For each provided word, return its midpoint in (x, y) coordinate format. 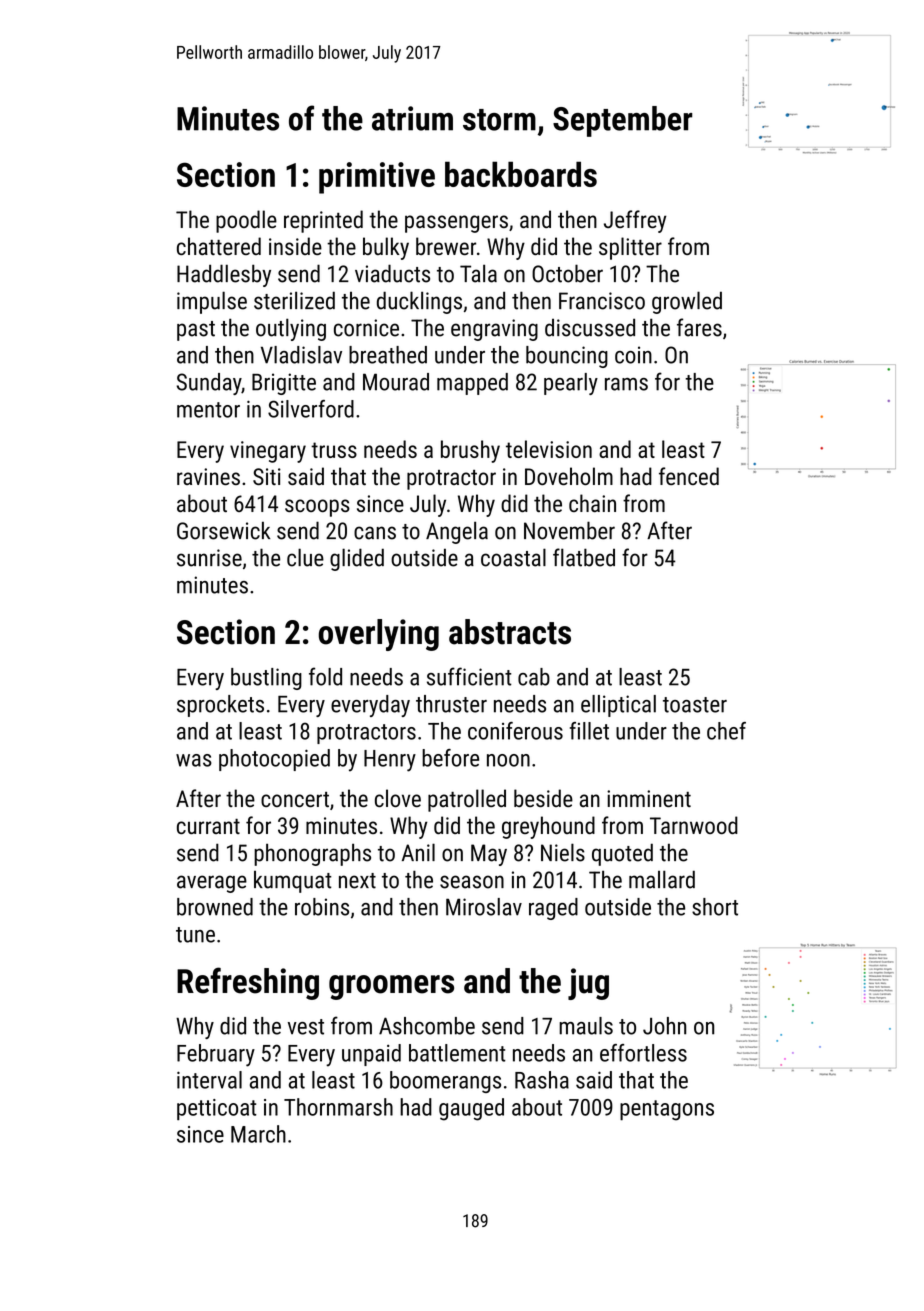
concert (295, 799)
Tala (478, 273)
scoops (317, 508)
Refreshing (248, 983)
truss (334, 450)
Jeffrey (635, 221)
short (715, 907)
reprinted (323, 221)
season (472, 882)
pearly (571, 384)
